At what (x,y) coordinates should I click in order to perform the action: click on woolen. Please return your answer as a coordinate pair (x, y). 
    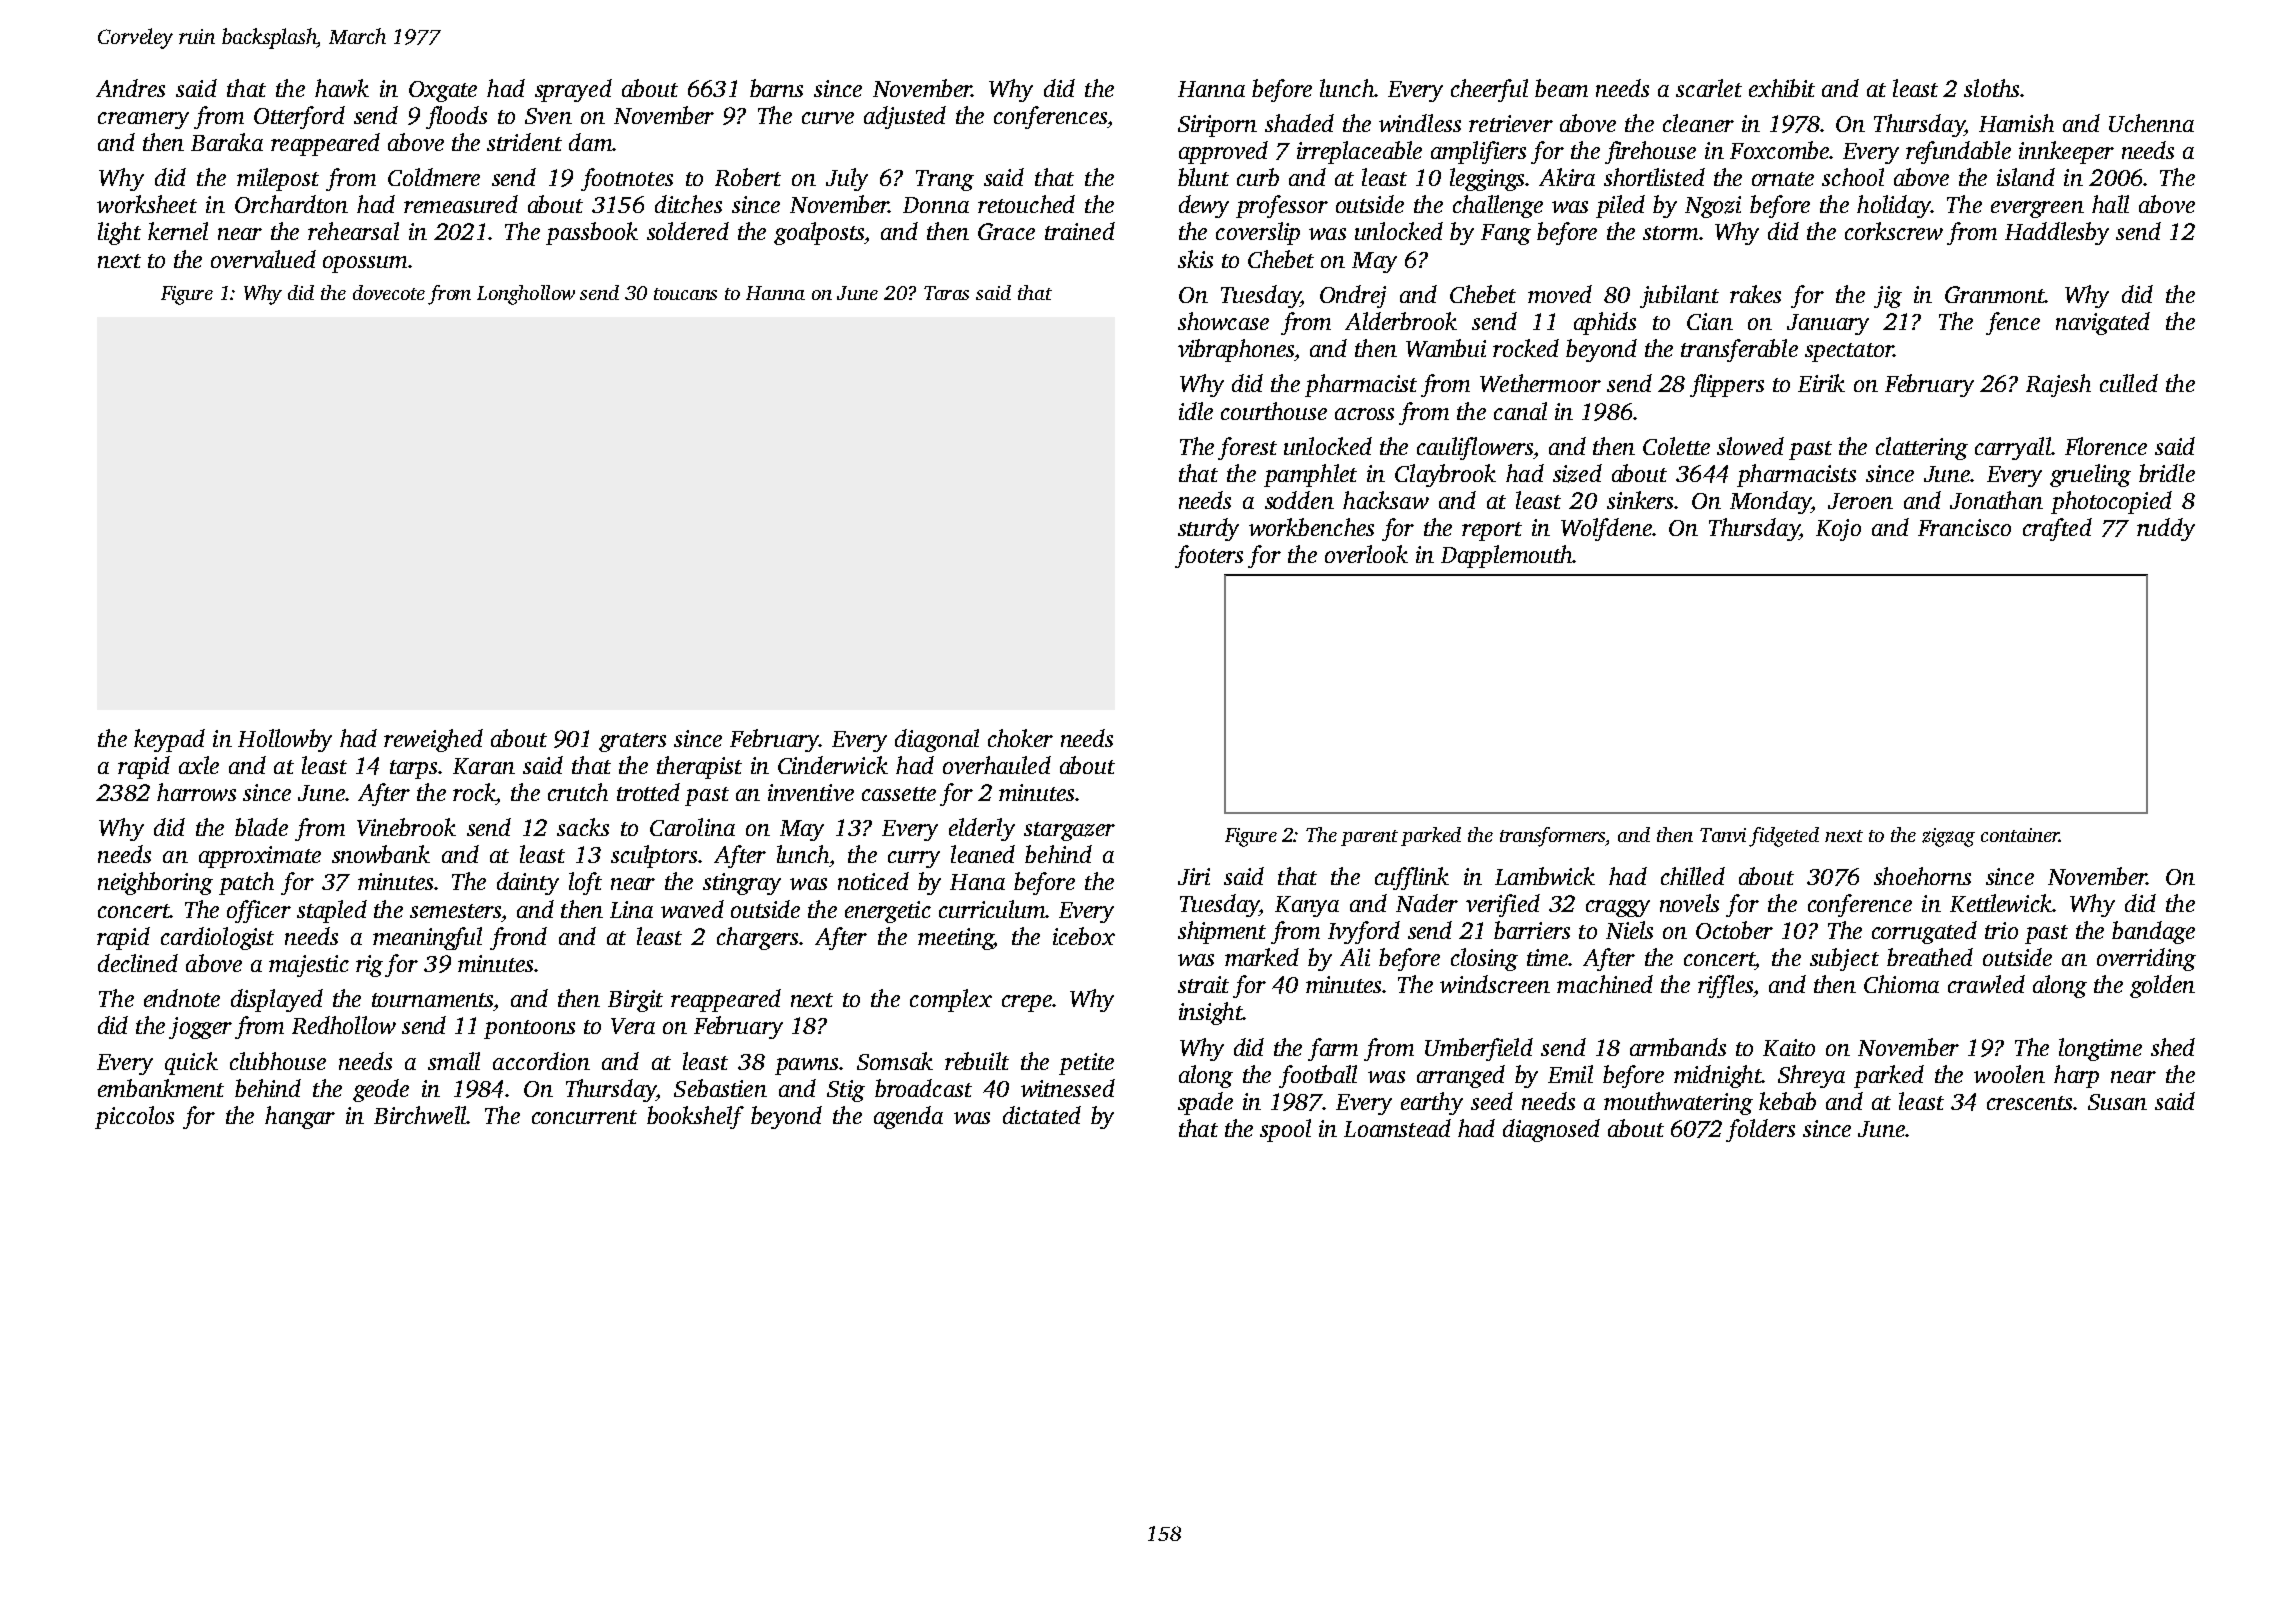
    Looking at the image, I should click on (2009, 1074).
